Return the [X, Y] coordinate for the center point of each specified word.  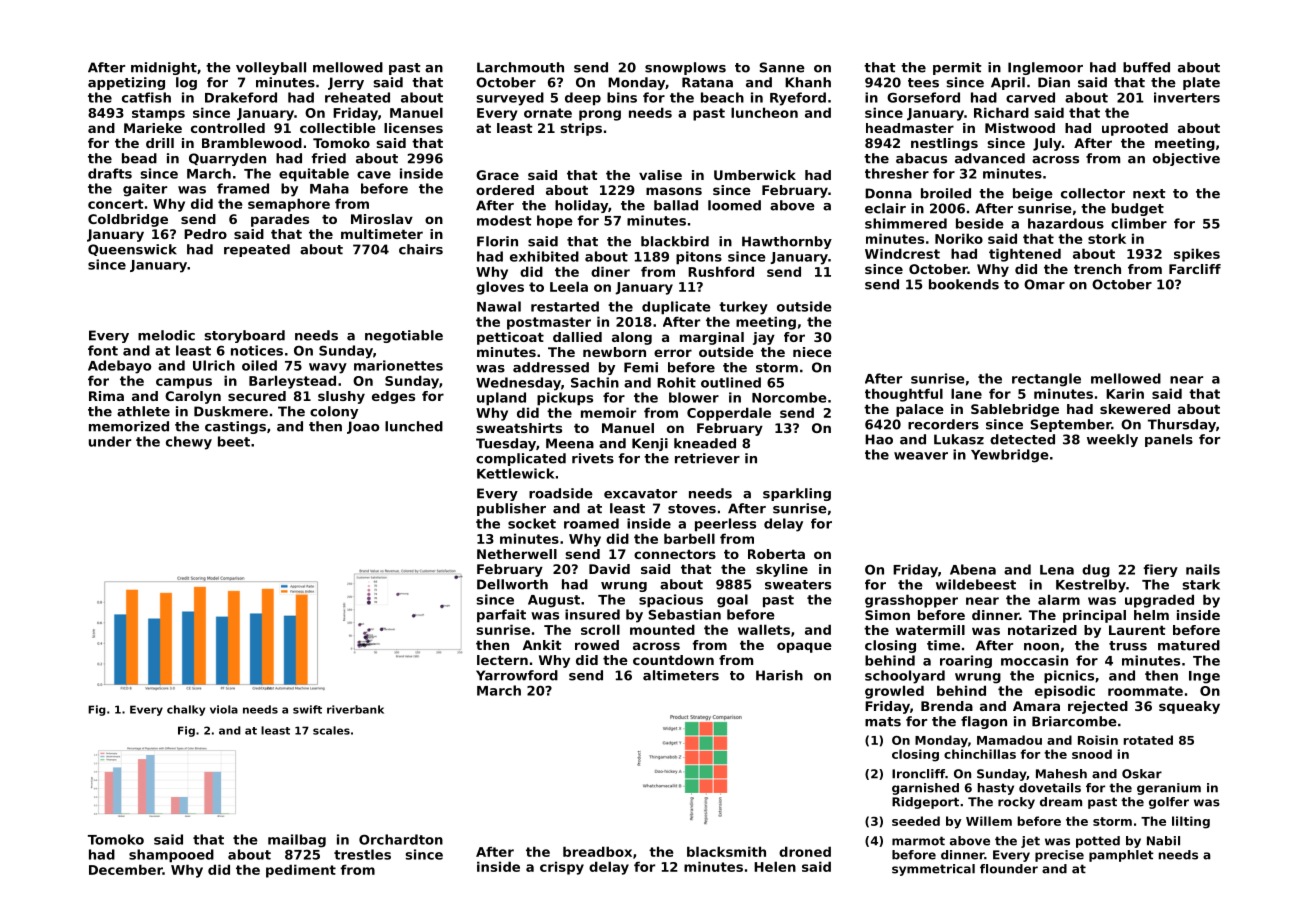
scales [331, 730]
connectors [675, 554]
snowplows [685, 68]
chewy [189, 443]
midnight [164, 68]
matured [1189, 645]
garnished [925, 789]
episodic [1065, 692]
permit [957, 68]
